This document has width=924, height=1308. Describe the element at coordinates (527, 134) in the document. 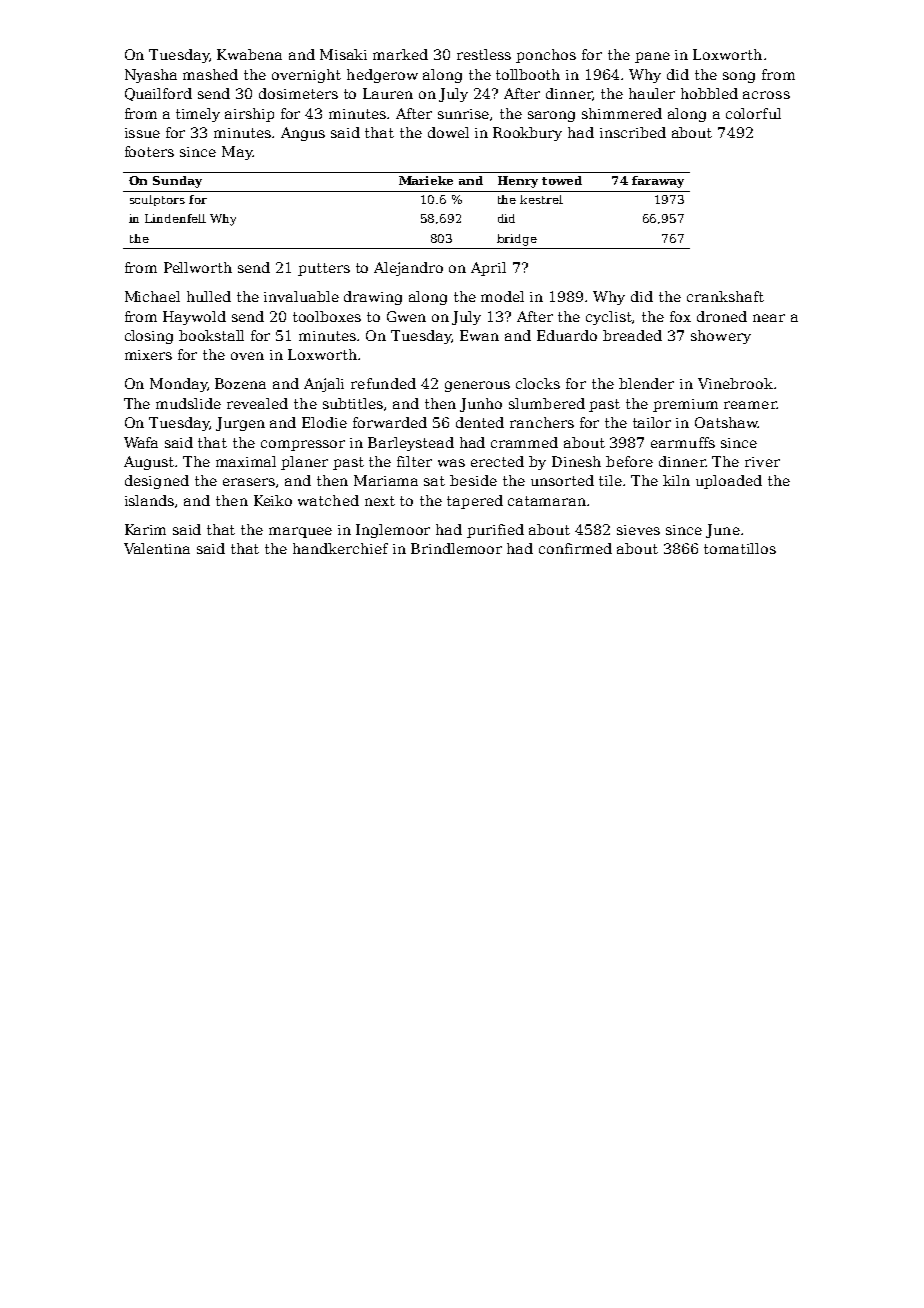

I see `Rookbury` at that location.
